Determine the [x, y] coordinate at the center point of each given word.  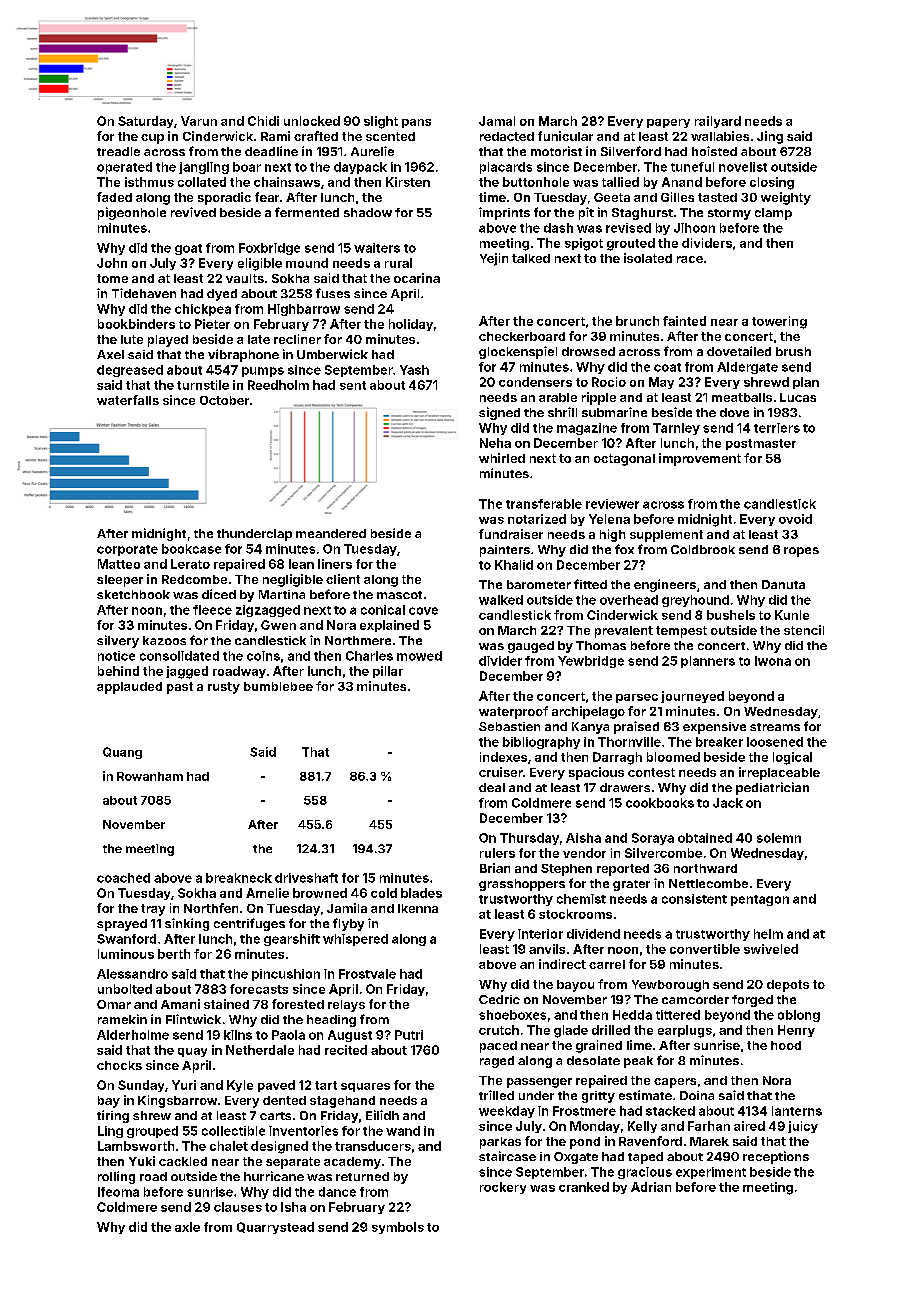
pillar [388, 672]
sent [353, 385]
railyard [718, 122]
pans [416, 123]
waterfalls [128, 400]
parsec [637, 698]
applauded [129, 688]
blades [421, 893]
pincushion [286, 975]
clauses [238, 1207]
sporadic [224, 198]
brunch [637, 321]
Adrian [651, 1187]
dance [337, 1192]
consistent [694, 899]
